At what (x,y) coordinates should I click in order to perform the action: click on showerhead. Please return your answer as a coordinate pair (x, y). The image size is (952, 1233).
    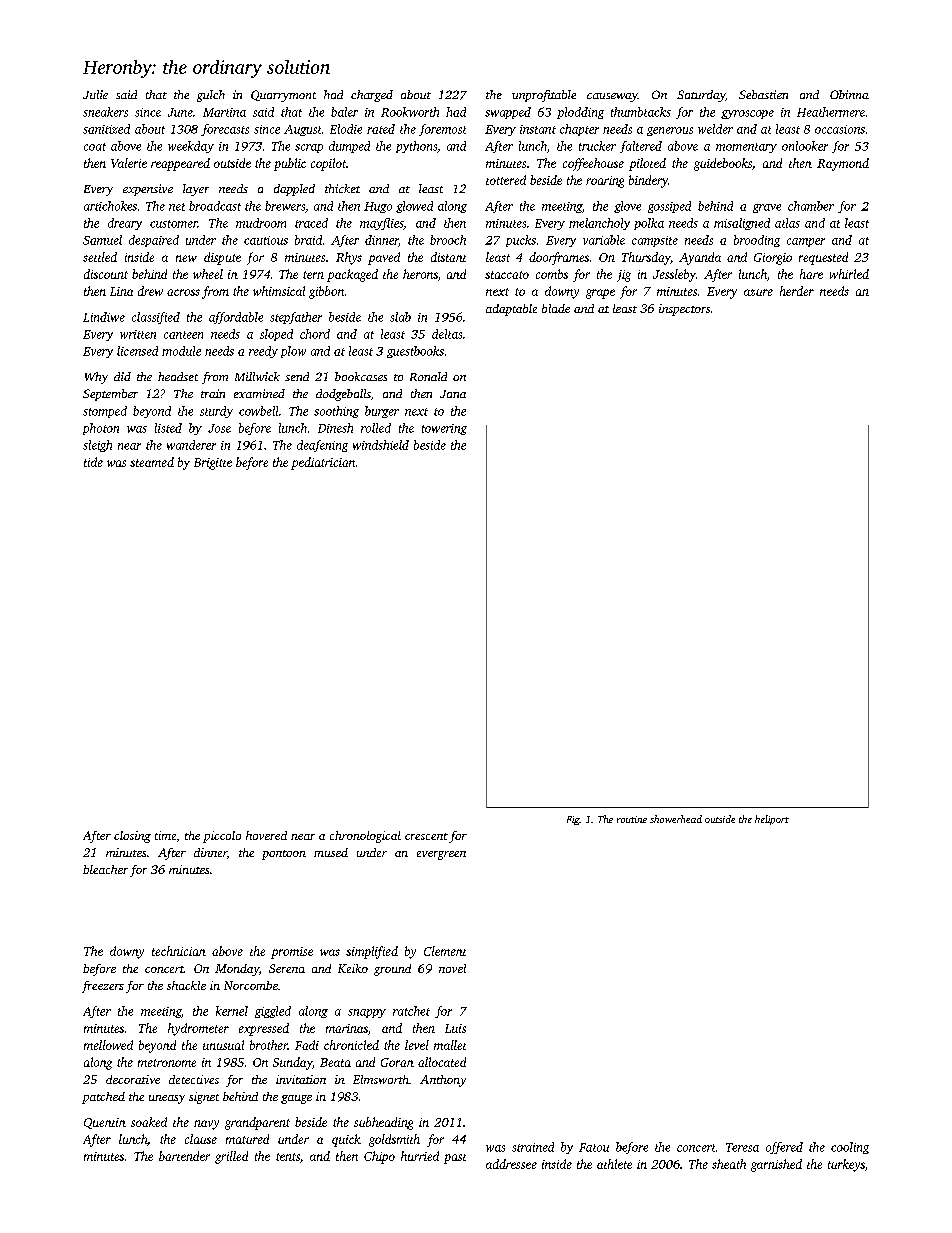
    Looking at the image, I should click on (676, 819).
